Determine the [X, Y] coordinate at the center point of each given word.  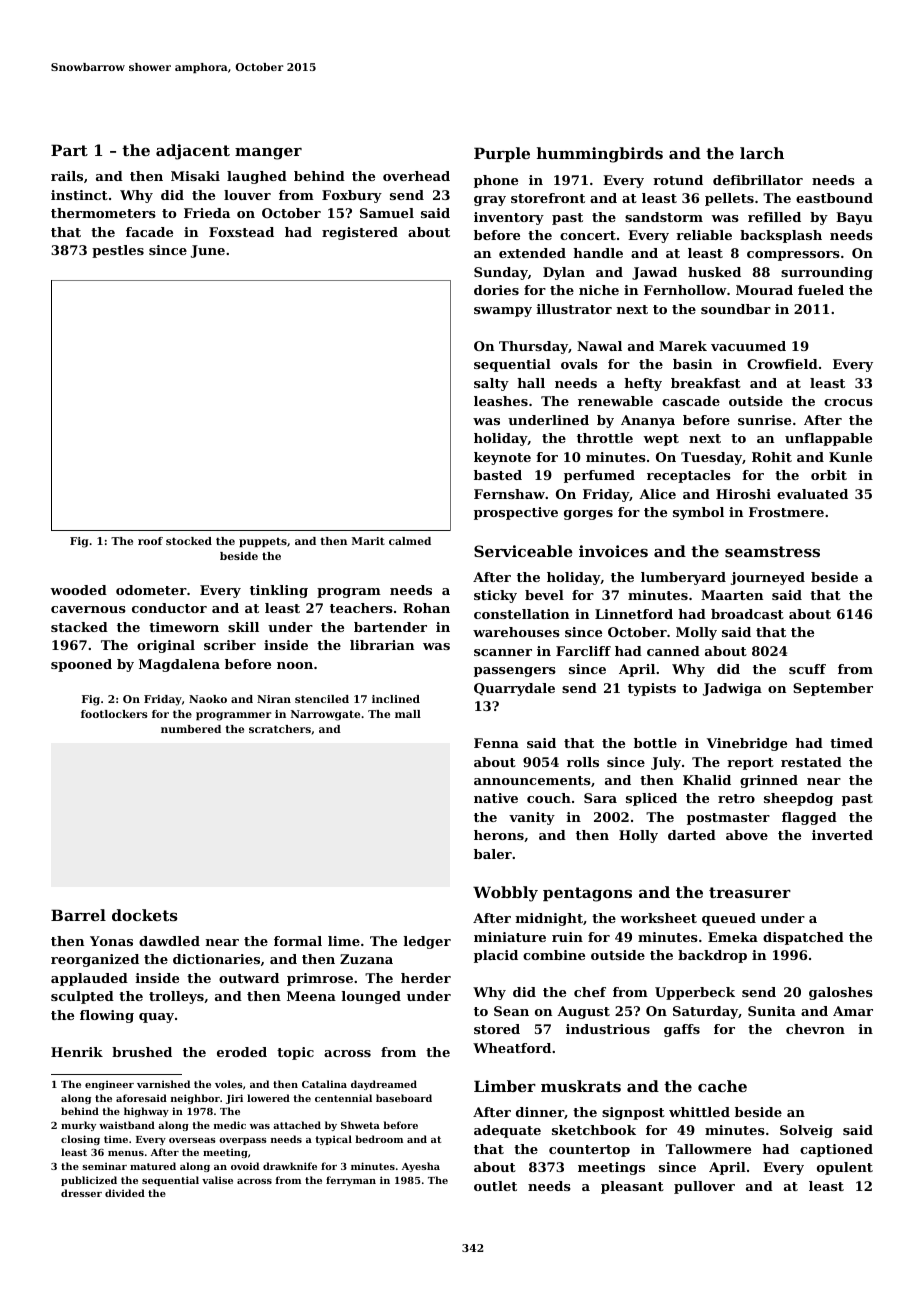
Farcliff [583, 651]
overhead [416, 176]
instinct [79, 195]
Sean [511, 1011]
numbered [191, 729]
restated [811, 762]
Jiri [234, 1099]
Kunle [850, 457]
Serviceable [523, 551]
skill [243, 627]
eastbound [834, 198]
